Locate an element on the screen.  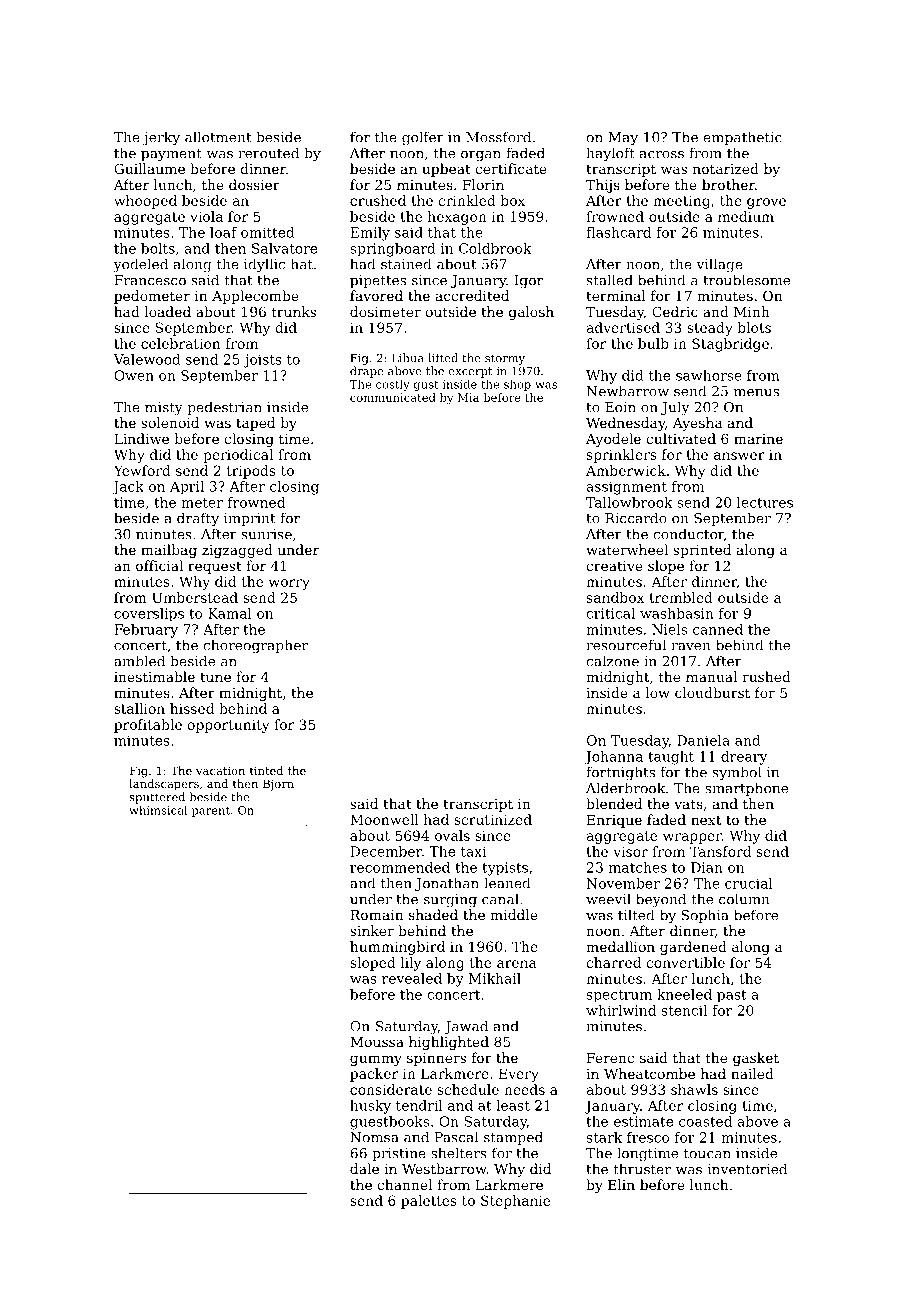
Florin is located at coordinates (483, 184).
